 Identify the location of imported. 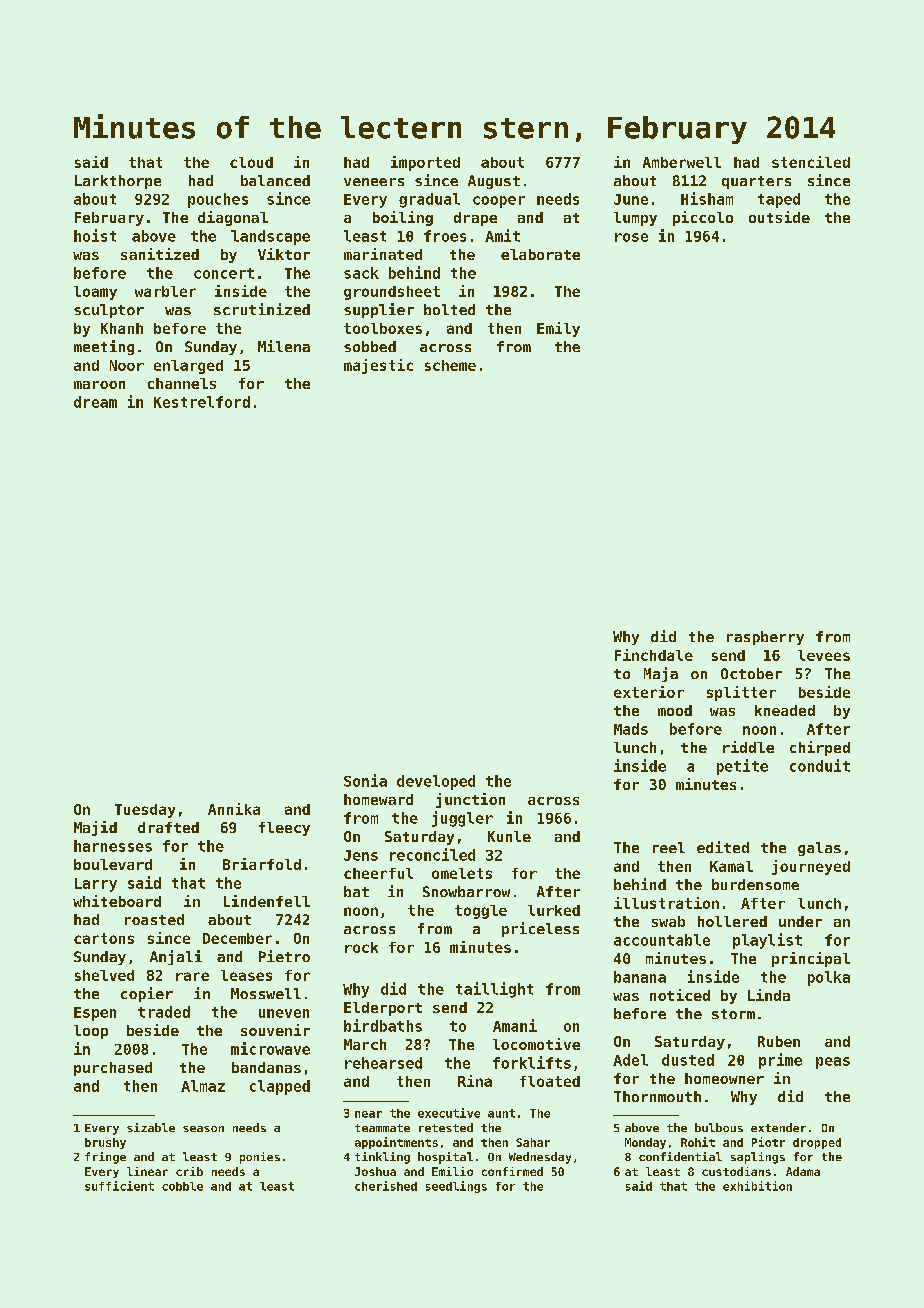
(425, 163).
